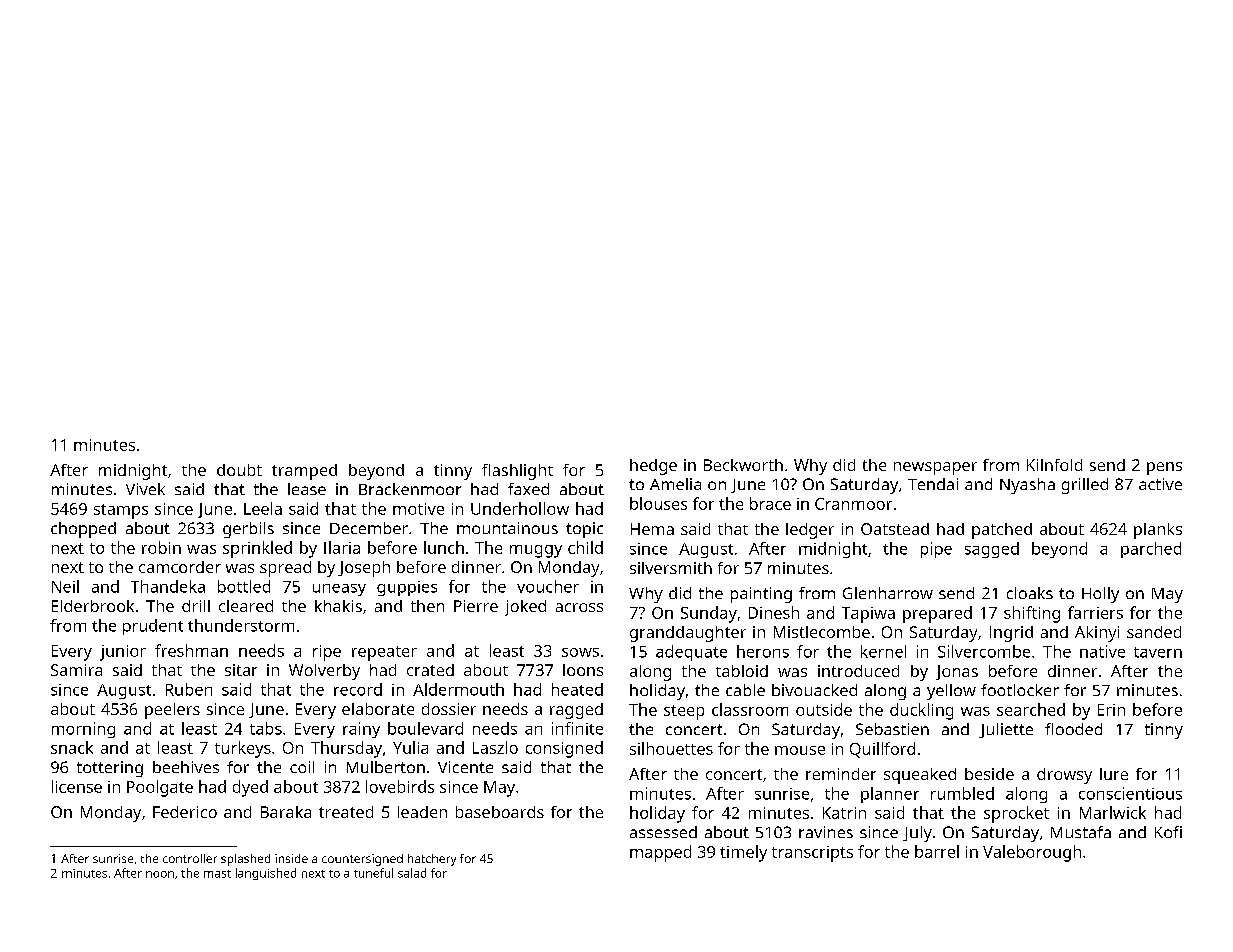 The image size is (1233, 952). Describe the element at coordinates (1164, 468) in the document. I see `pens` at that location.
